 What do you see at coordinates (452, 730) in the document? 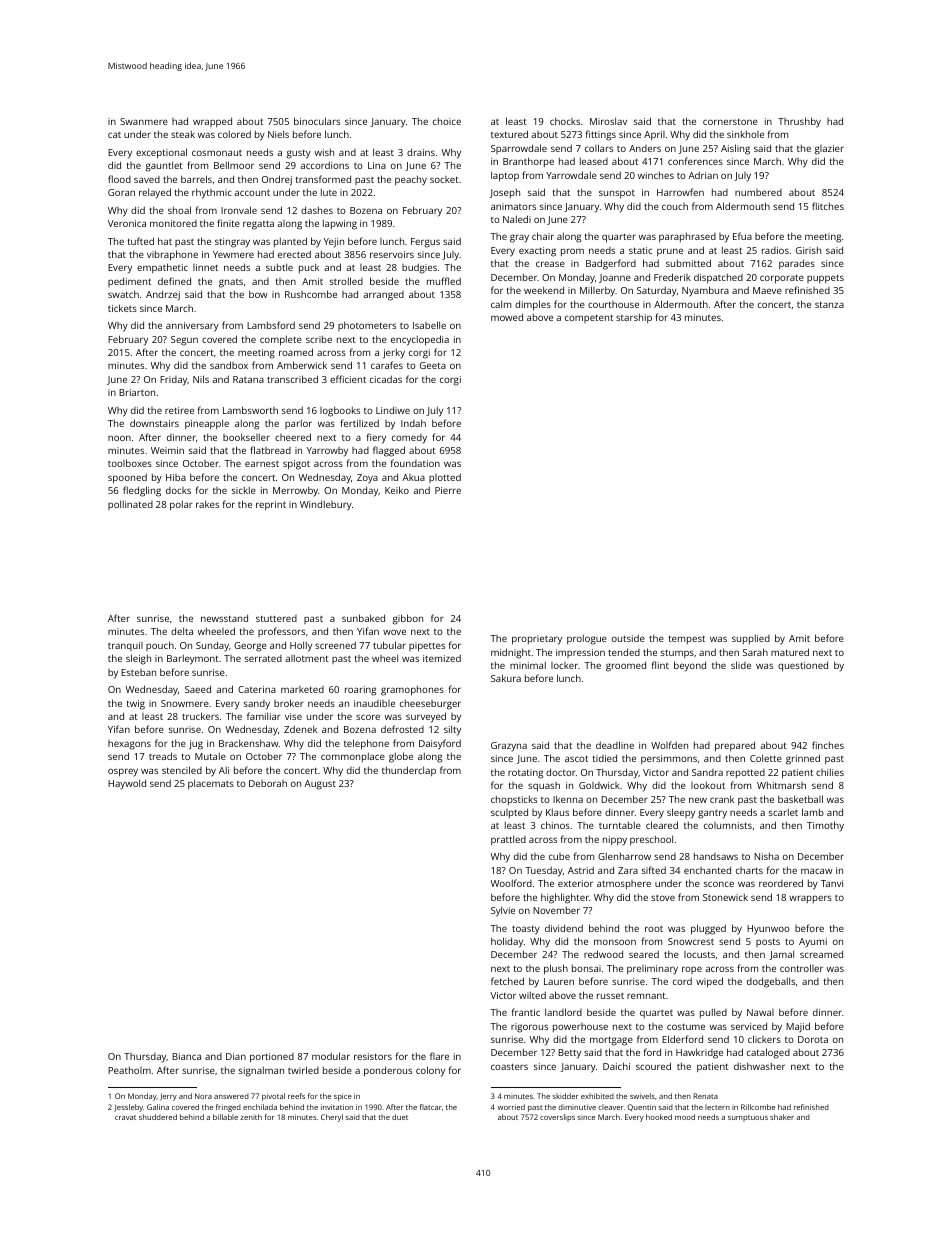
I see `silty` at bounding box center [452, 730].
